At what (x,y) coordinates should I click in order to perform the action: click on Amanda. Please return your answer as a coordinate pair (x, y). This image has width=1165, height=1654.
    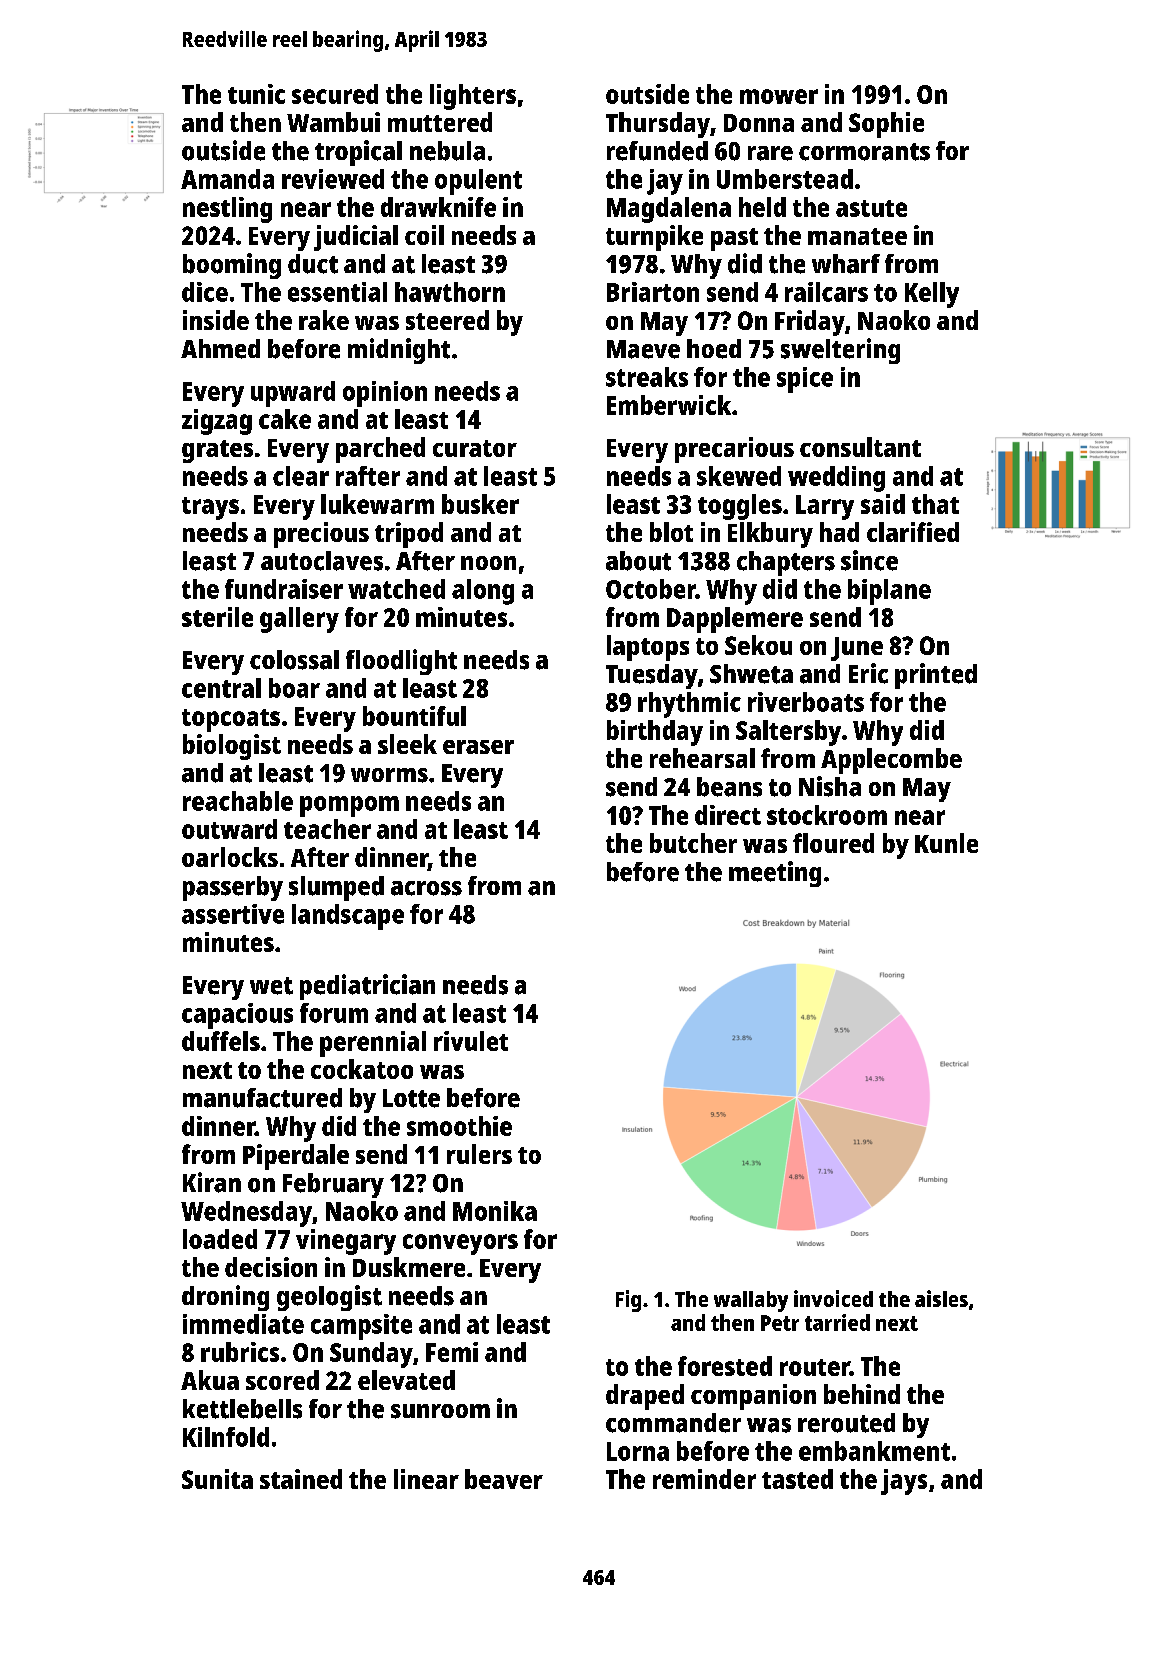
    Looking at the image, I should click on (227, 179).
